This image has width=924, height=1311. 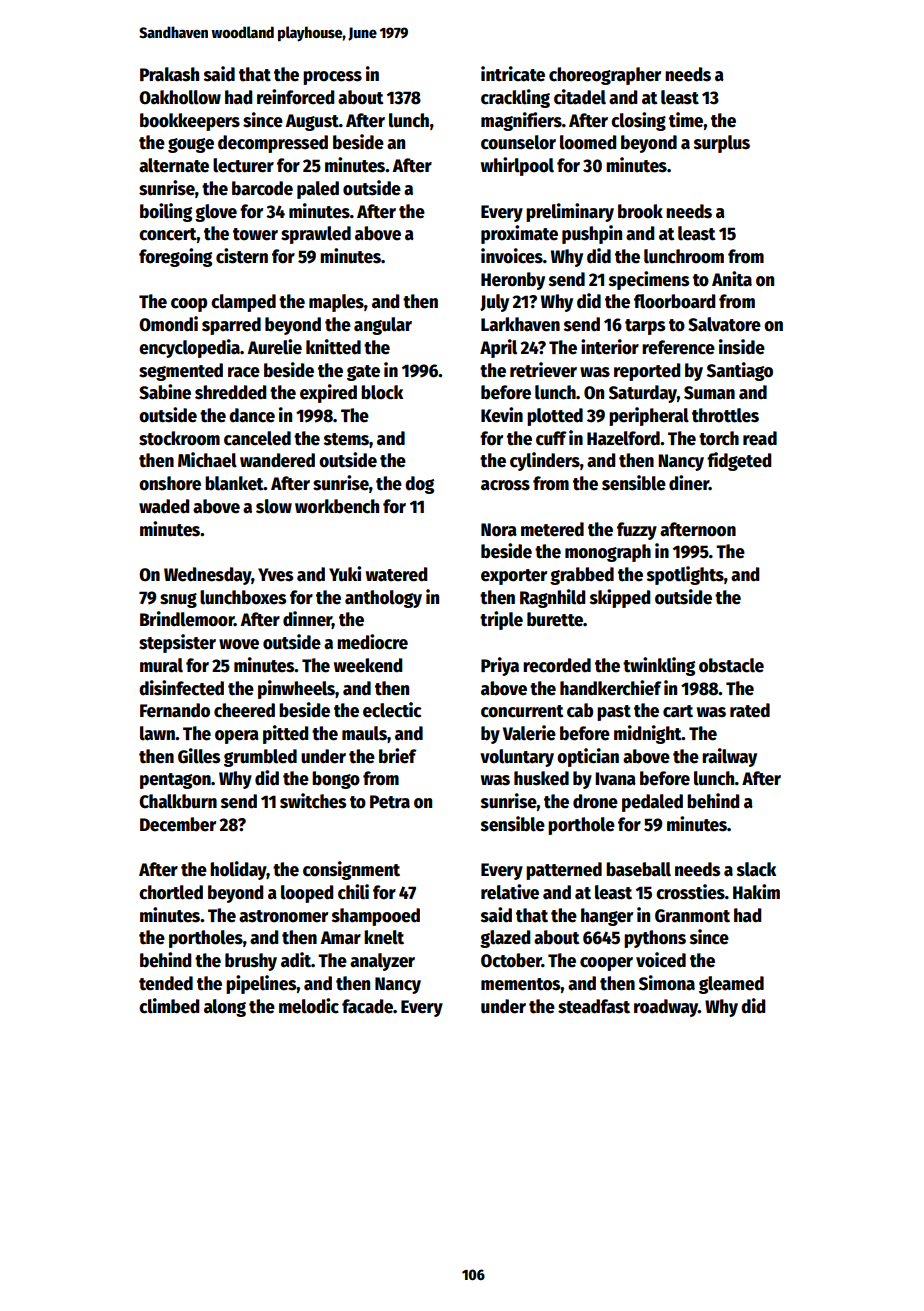 I want to click on glazed, so click(x=505, y=939).
